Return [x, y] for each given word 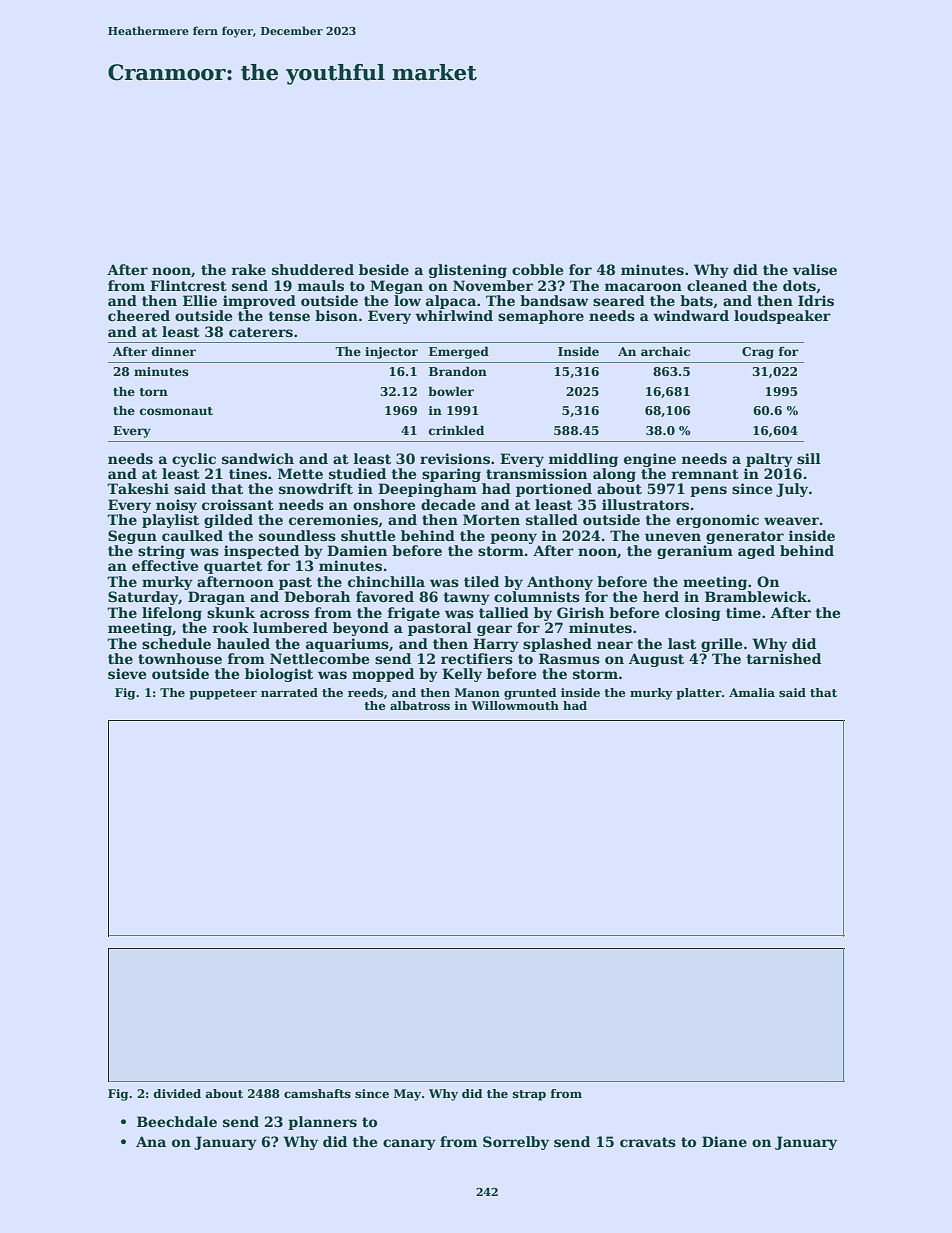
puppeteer [223, 694]
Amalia [752, 692]
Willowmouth [515, 705]
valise [815, 269]
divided [177, 1093]
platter [699, 694]
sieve [127, 673]
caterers [261, 332]
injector [391, 353]
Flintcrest [188, 285]
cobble [537, 269]
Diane [724, 1141]
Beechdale [177, 1121]
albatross [420, 705]
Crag [758, 353]
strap [529, 1095]
